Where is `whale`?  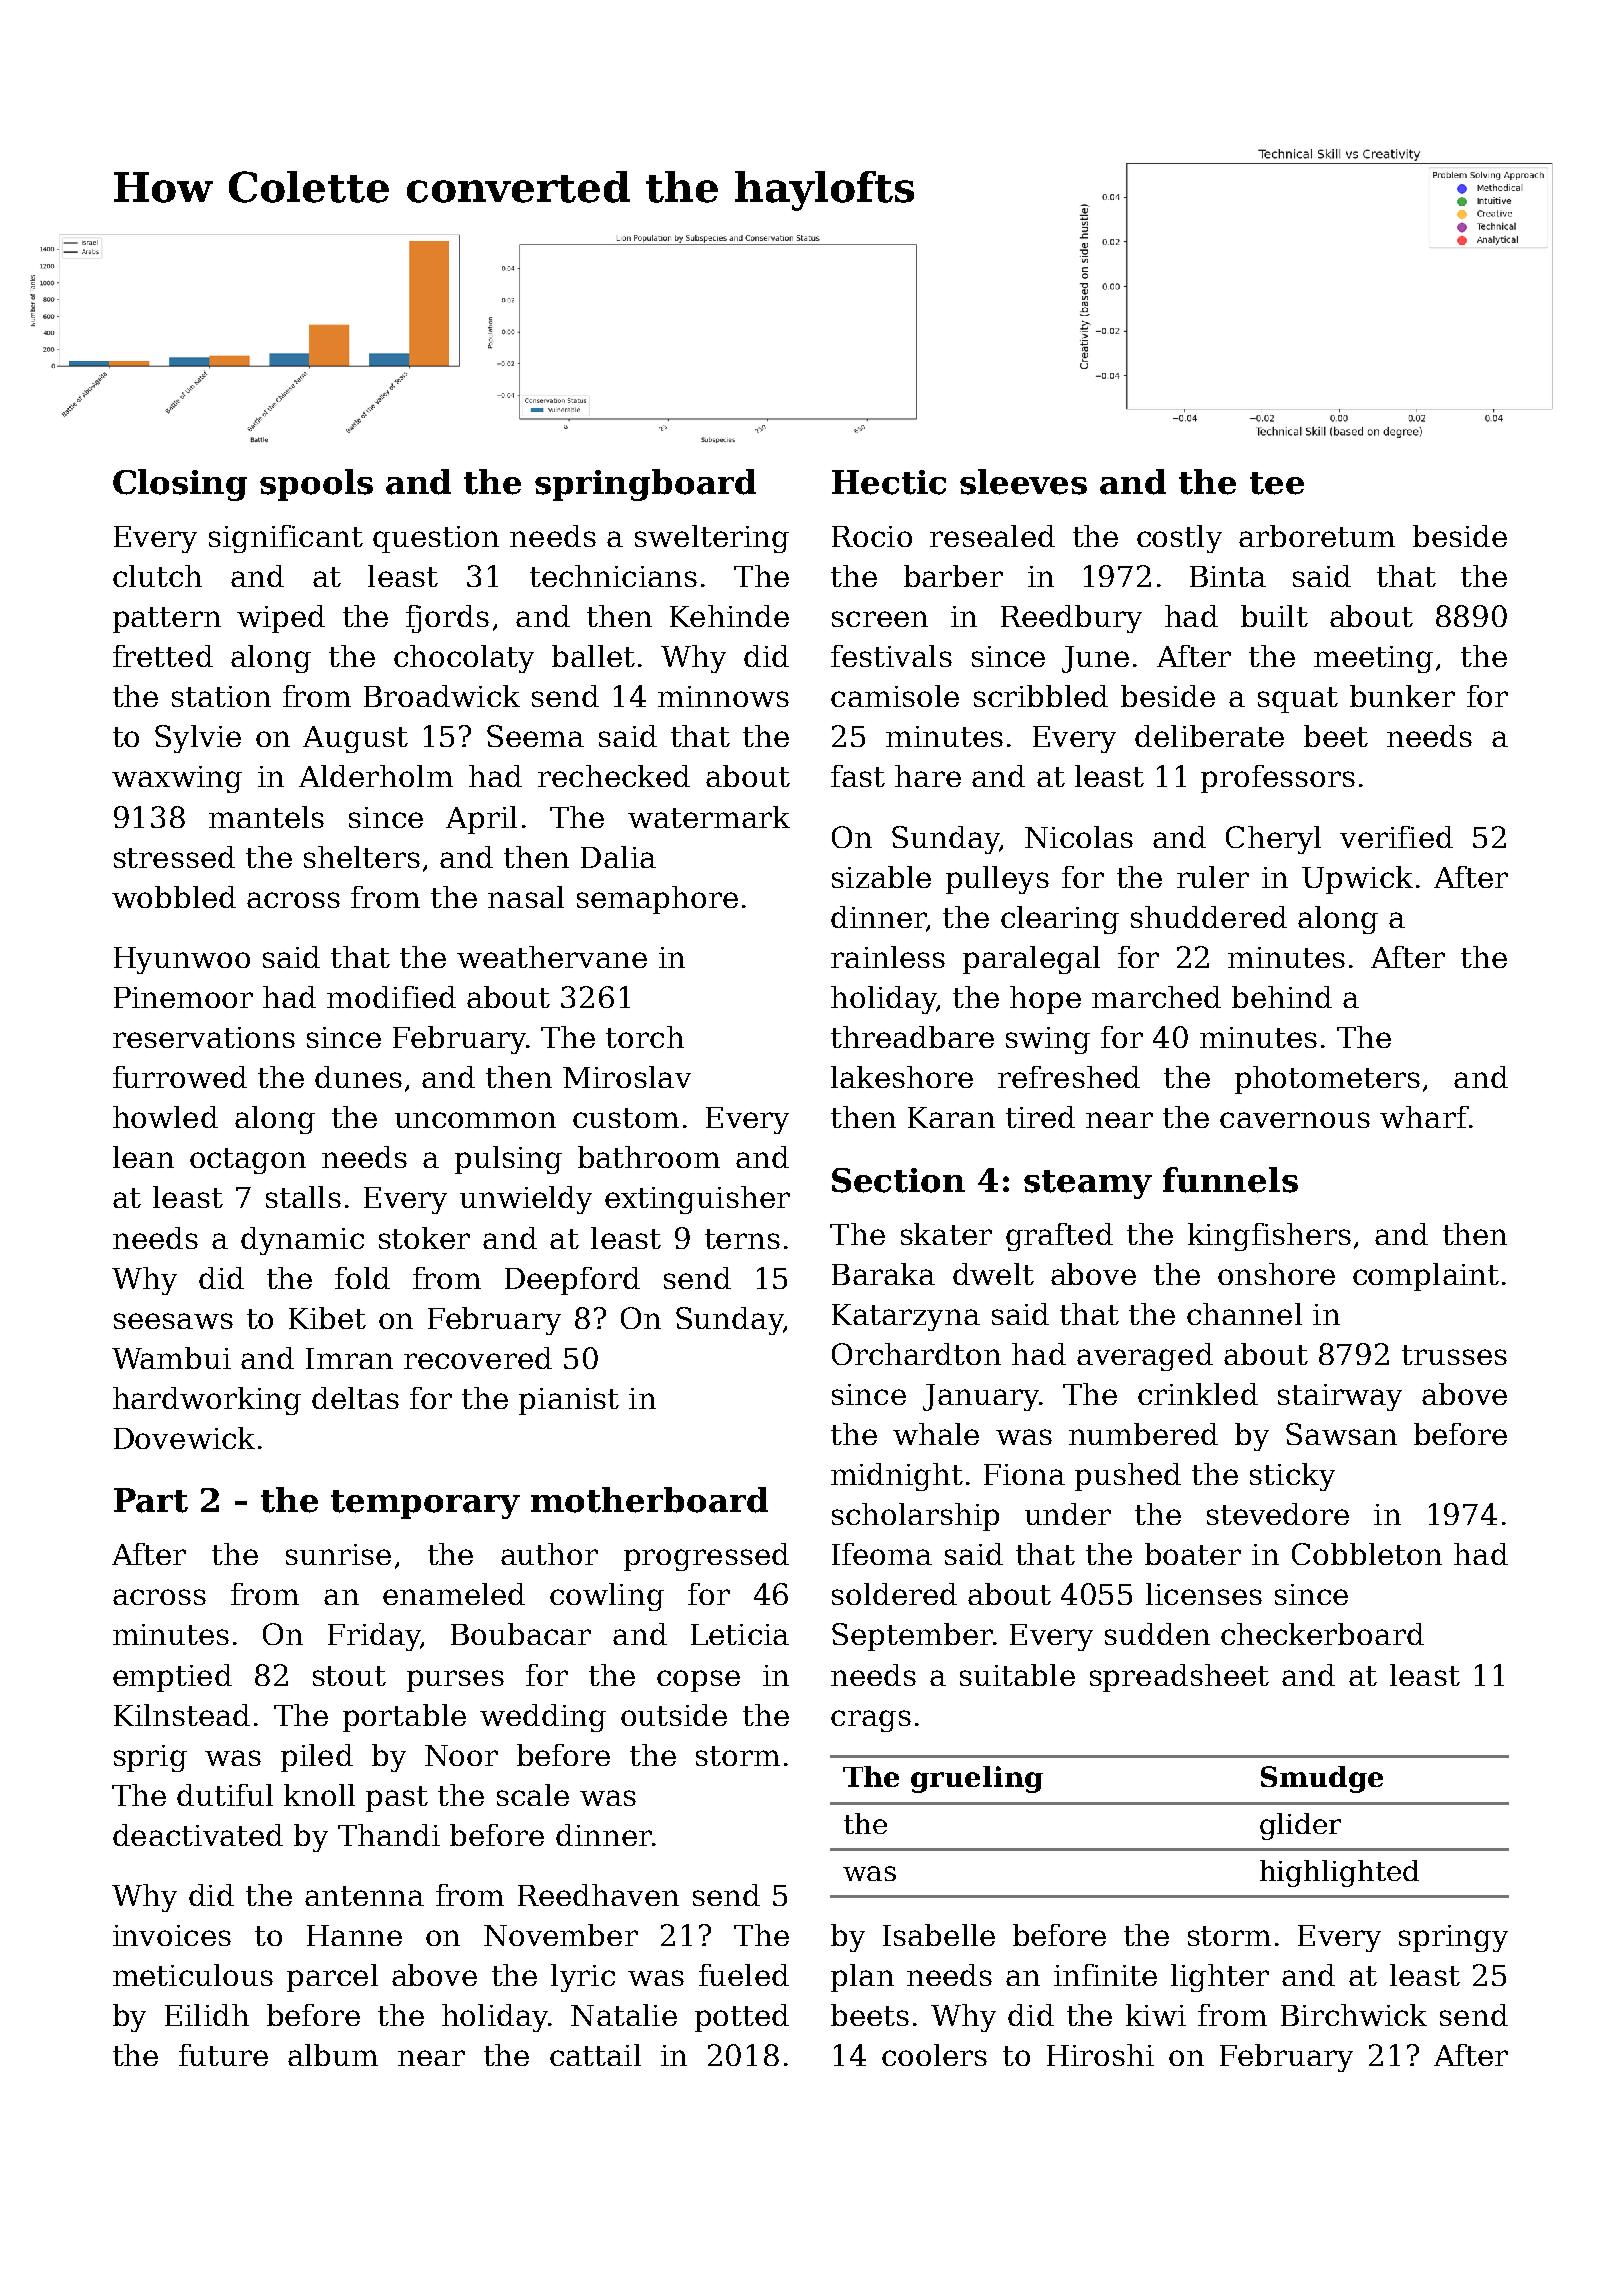 whale is located at coordinates (936, 1434).
